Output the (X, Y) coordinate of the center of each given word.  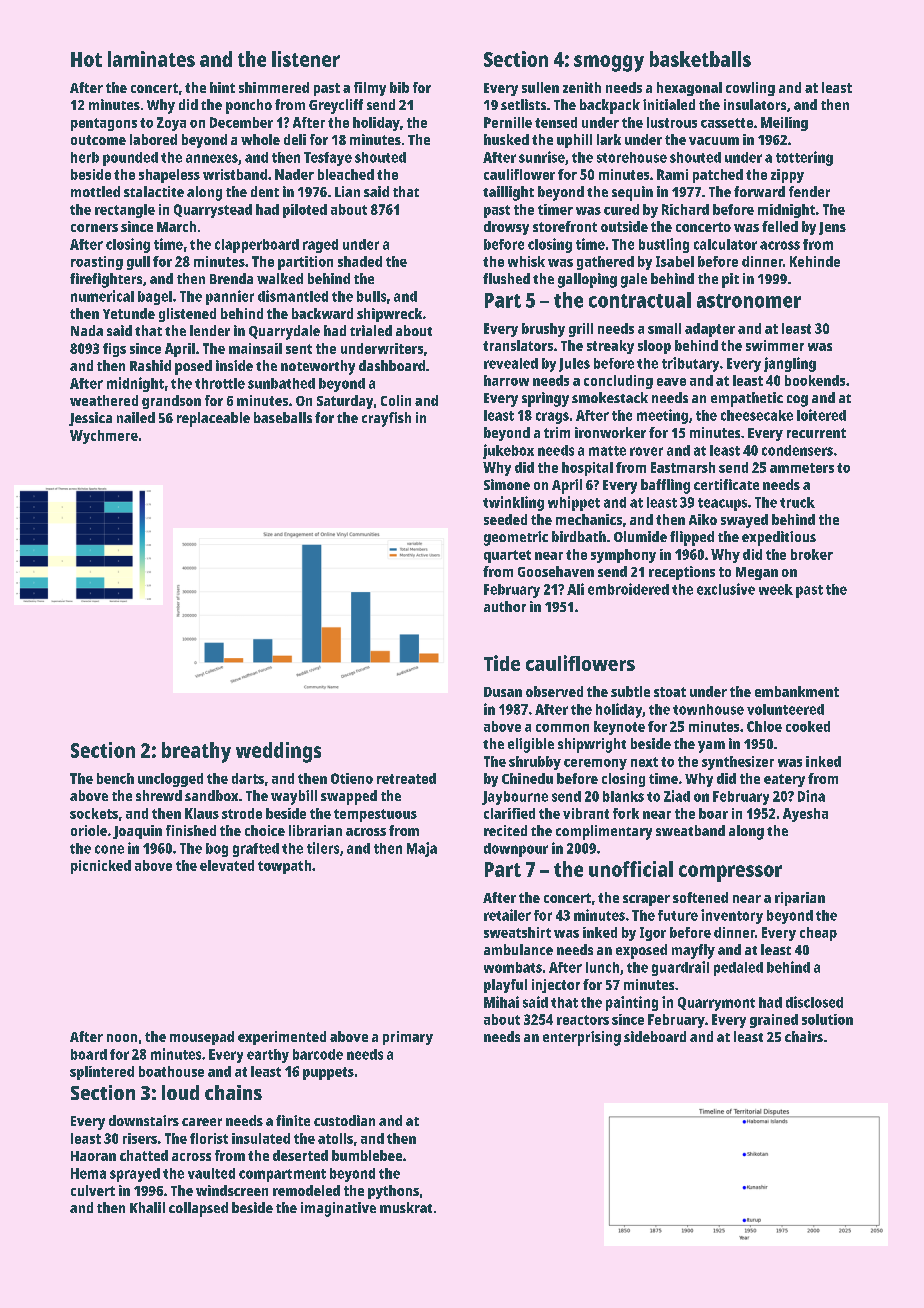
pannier (230, 297)
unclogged (170, 780)
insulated (261, 1138)
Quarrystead (213, 211)
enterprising (582, 1038)
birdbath (579, 536)
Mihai (501, 1002)
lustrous (672, 122)
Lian (347, 191)
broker (812, 554)
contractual (640, 300)
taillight (508, 193)
